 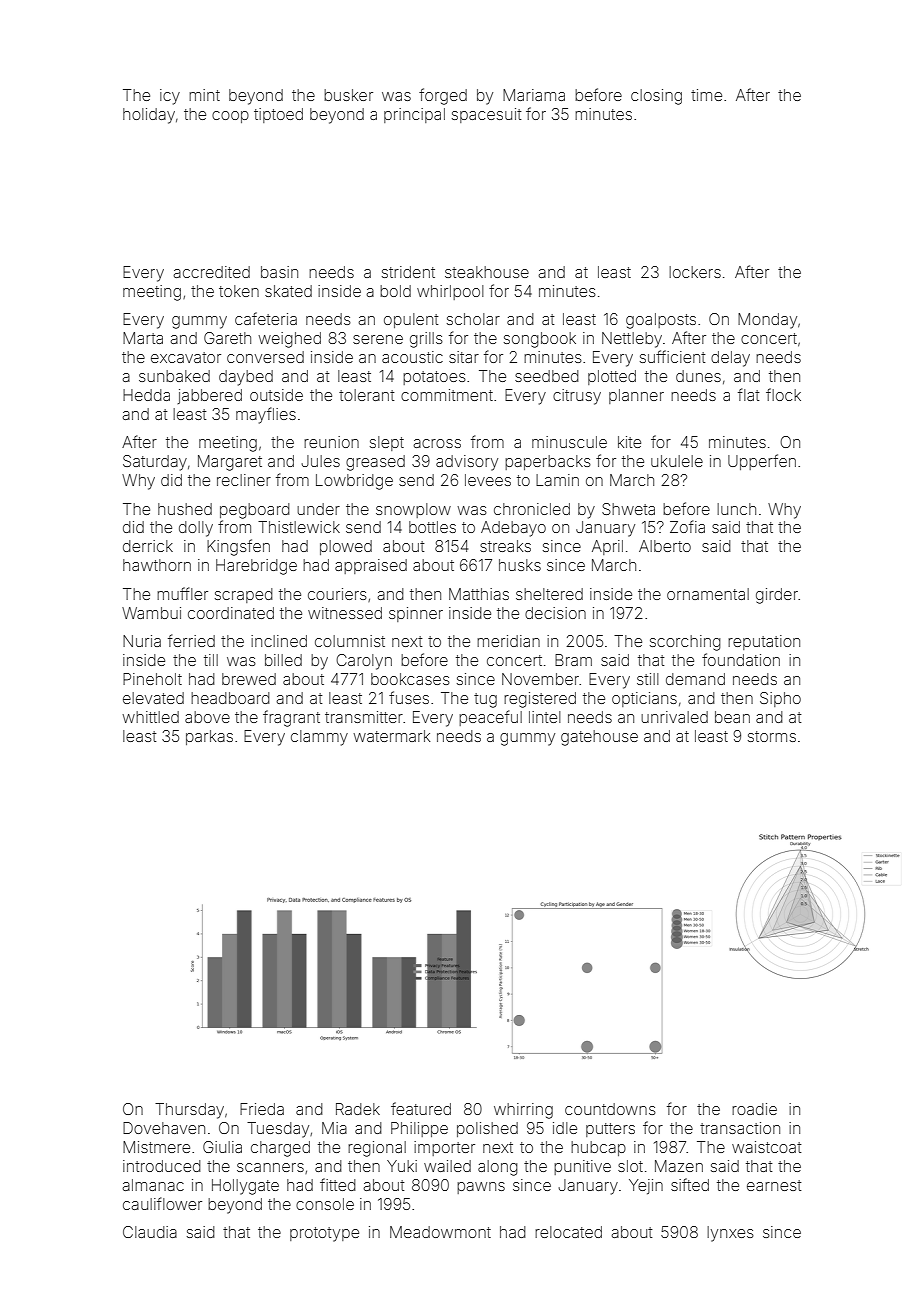 What do you see at coordinates (209, 737) in the screenshot?
I see `parkas` at bounding box center [209, 737].
